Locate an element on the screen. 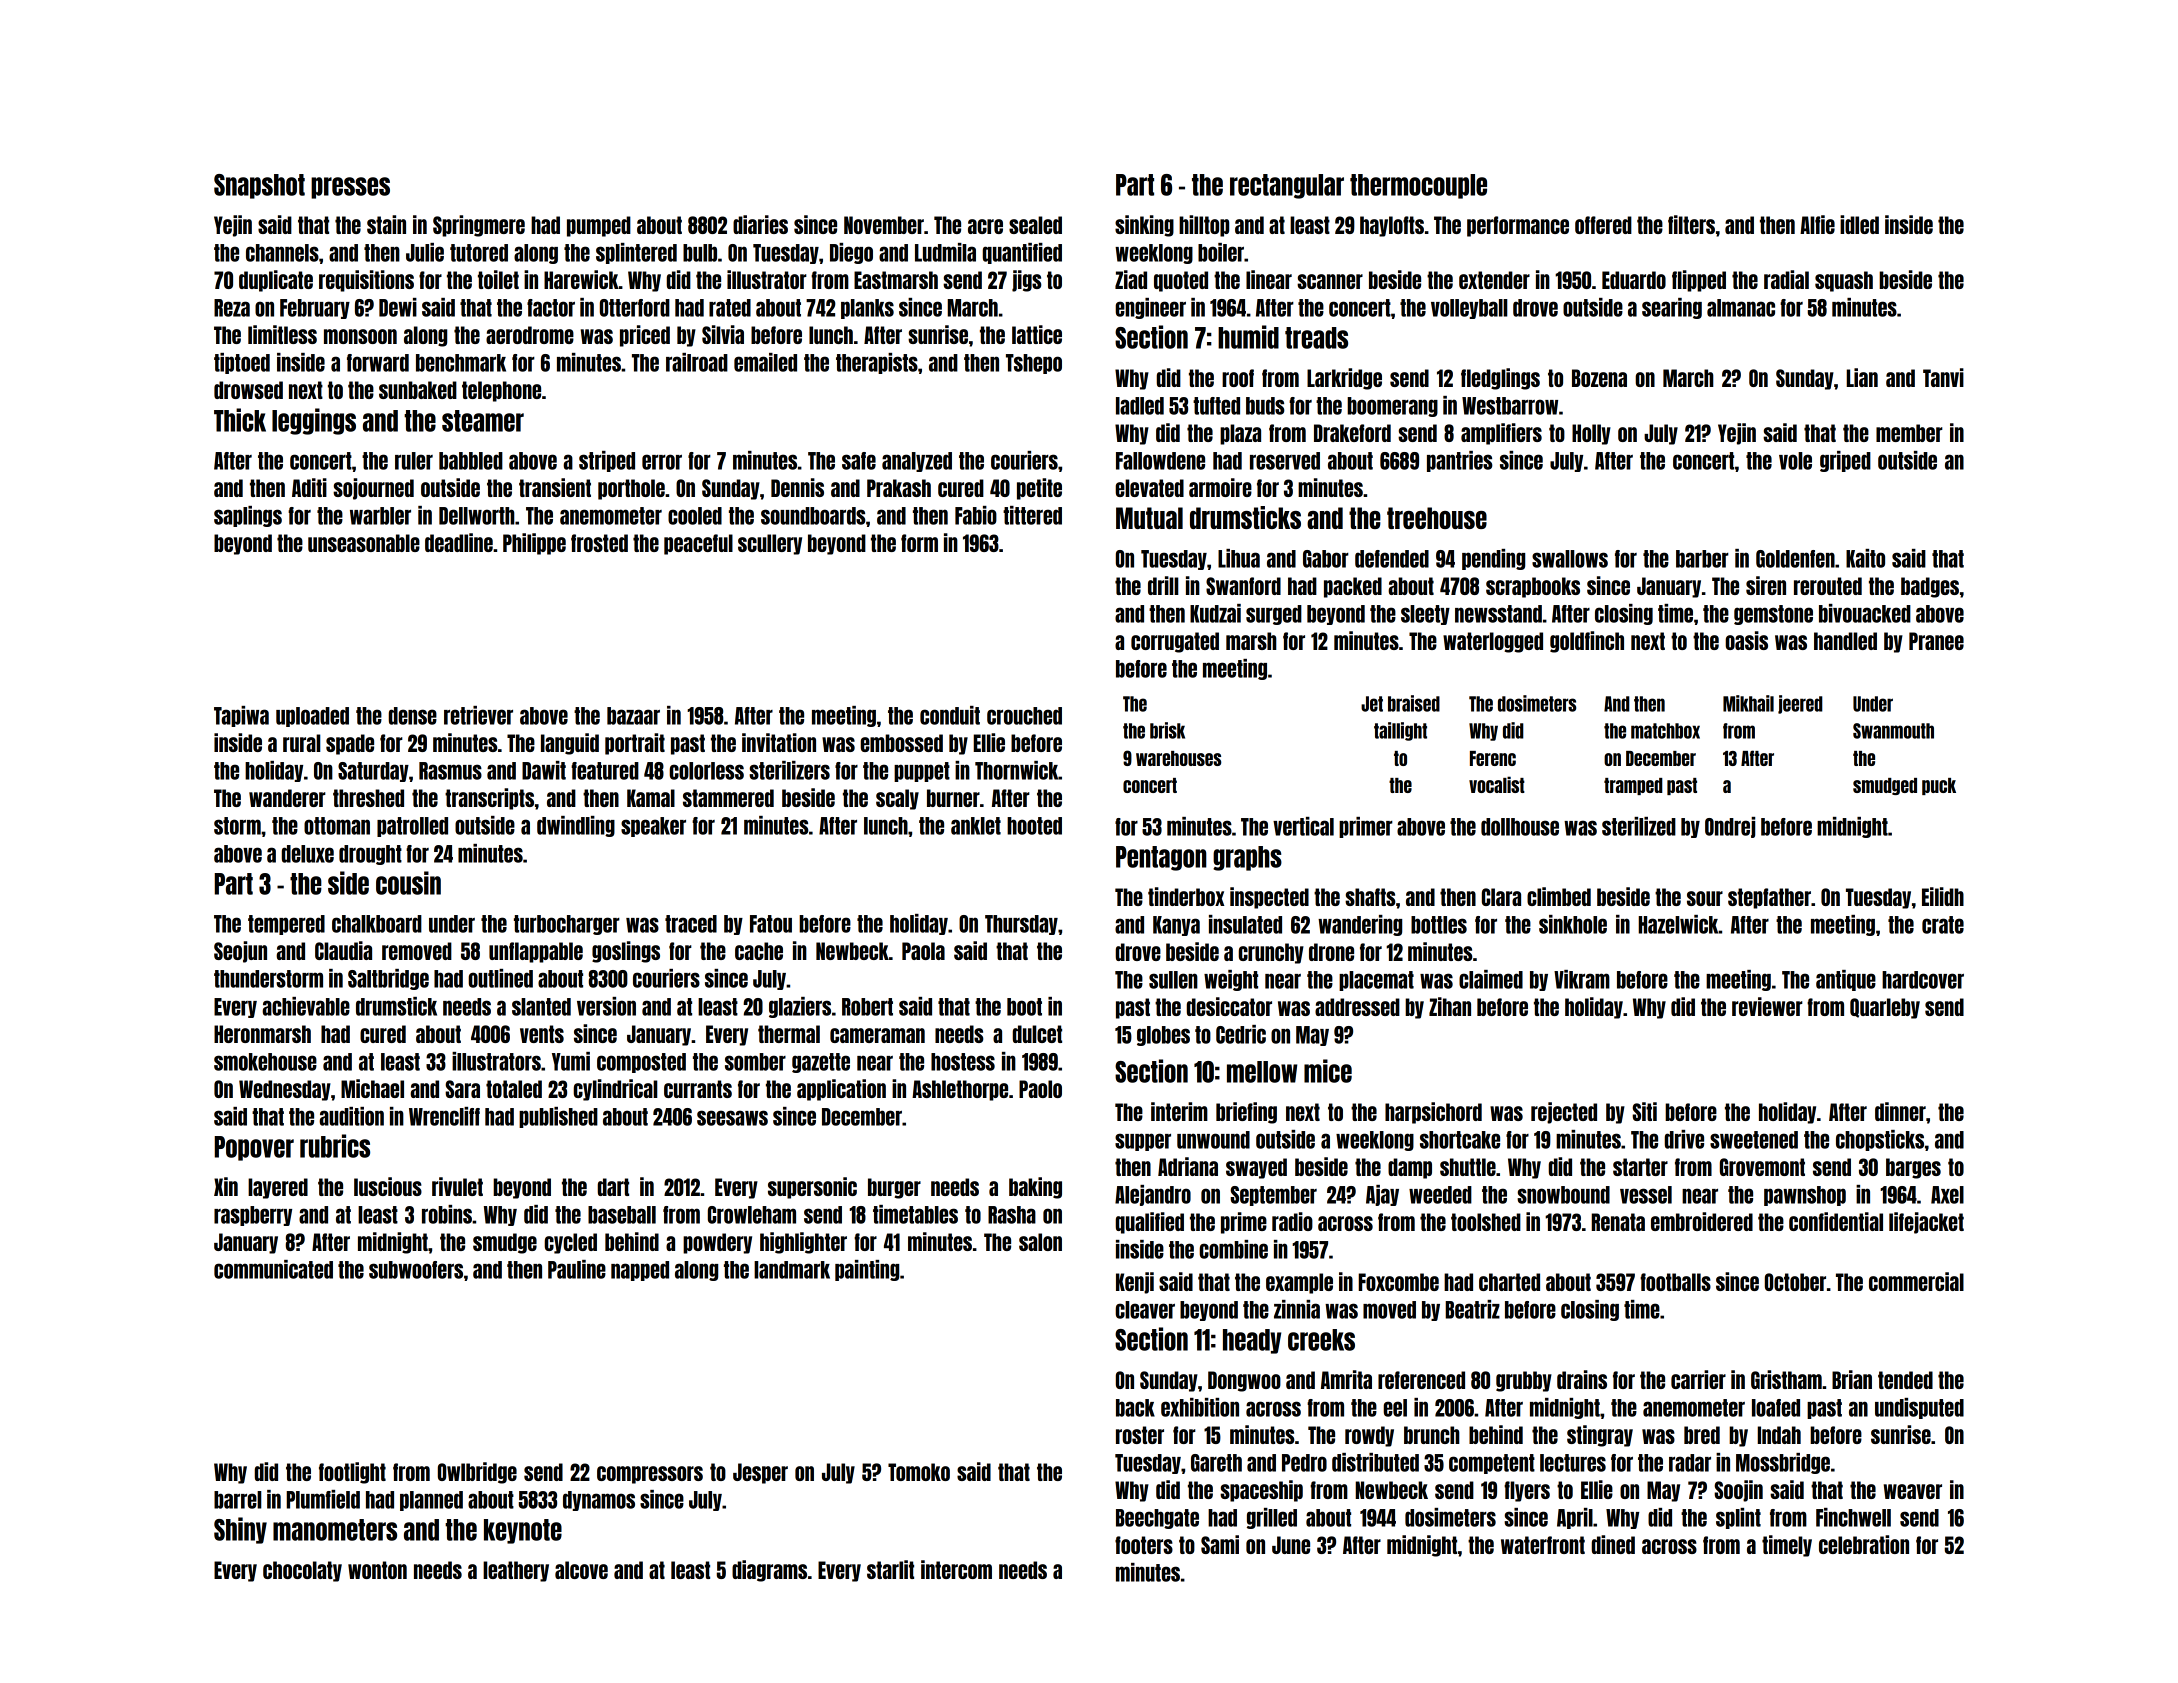 The image size is (2178, 1683). patrolled is located at coordinates (412, 827).
